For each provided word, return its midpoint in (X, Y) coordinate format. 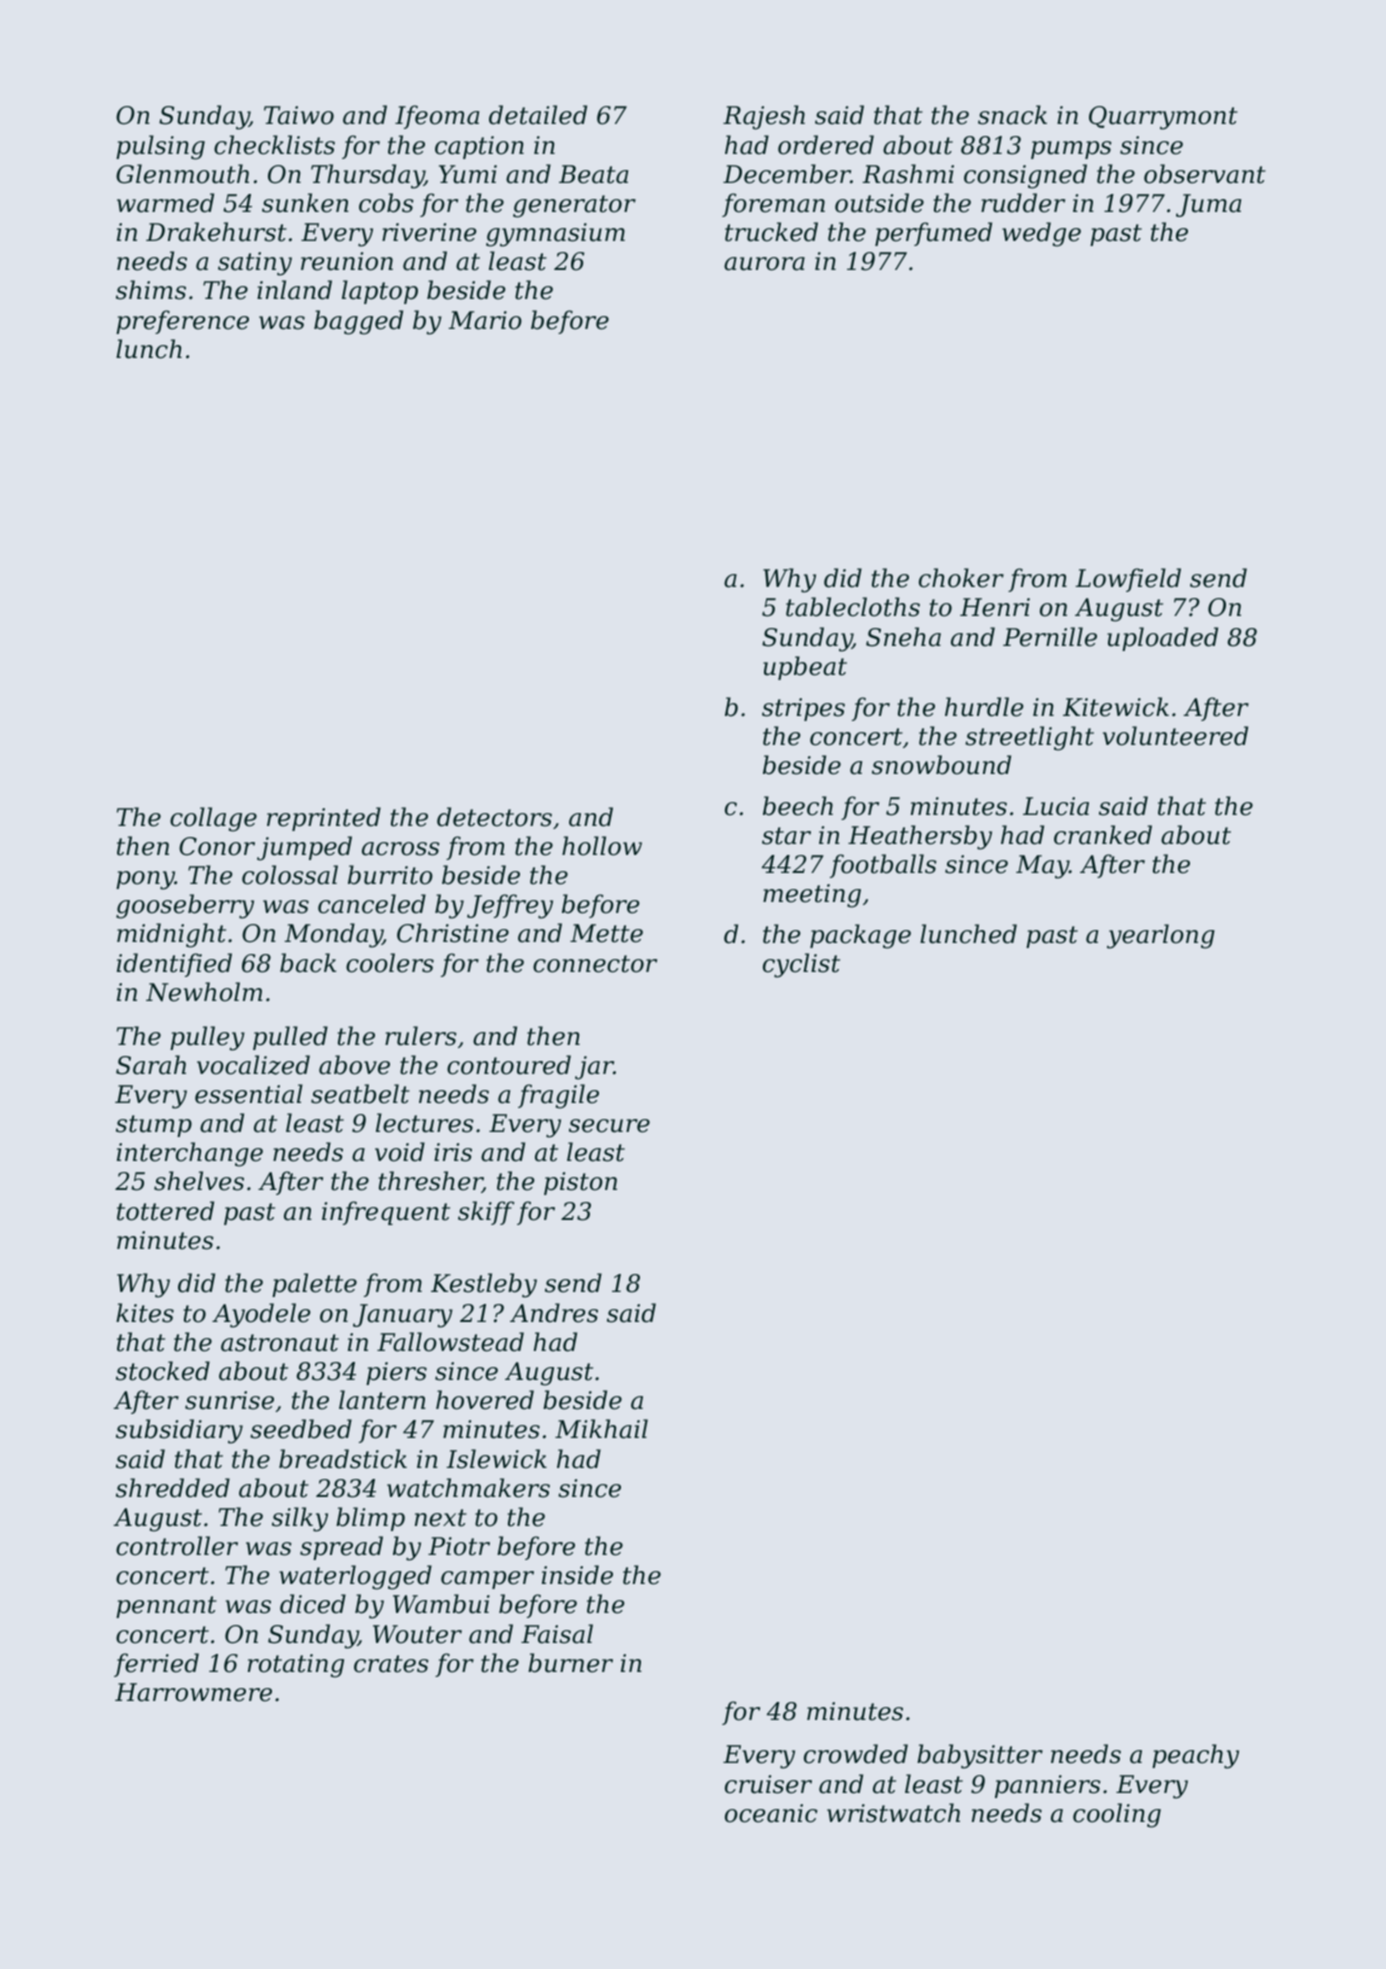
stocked (163, 1371)
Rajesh (764, 117)
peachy (1195, 1756)
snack (1012, 115)
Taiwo (299, 115)
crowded (856, 1754)
